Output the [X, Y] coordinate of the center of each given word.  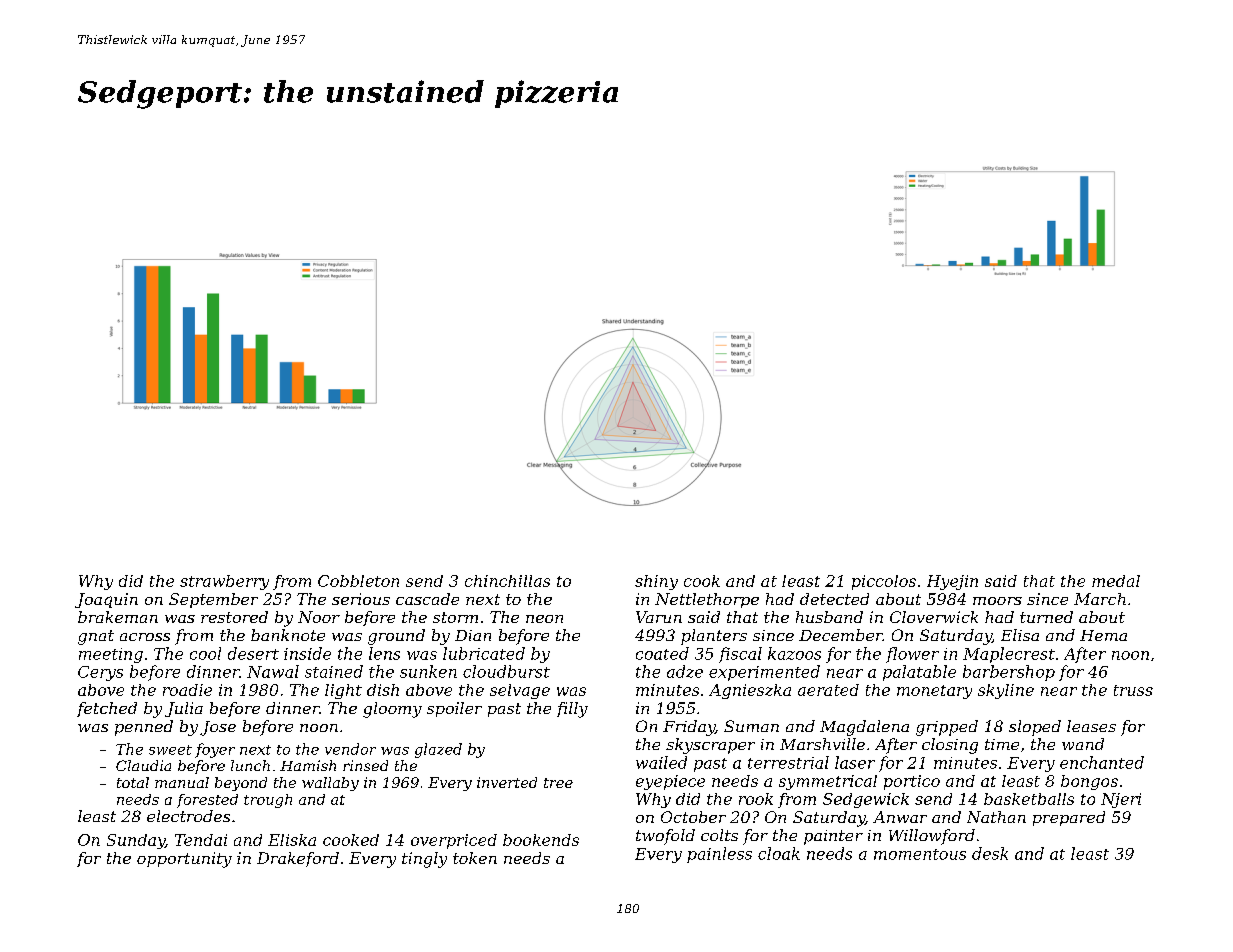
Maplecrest [1009, 655]
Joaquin [106, 600]
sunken [428, 671]
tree [558, 783]
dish [383, 690]
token [475, 858]
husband [829, 617]
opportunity [184, 860]
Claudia [143, 765]
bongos [1089, 782]
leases [1091, 726]
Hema [1103, 635]
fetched [107, 709]
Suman [751, 726]
